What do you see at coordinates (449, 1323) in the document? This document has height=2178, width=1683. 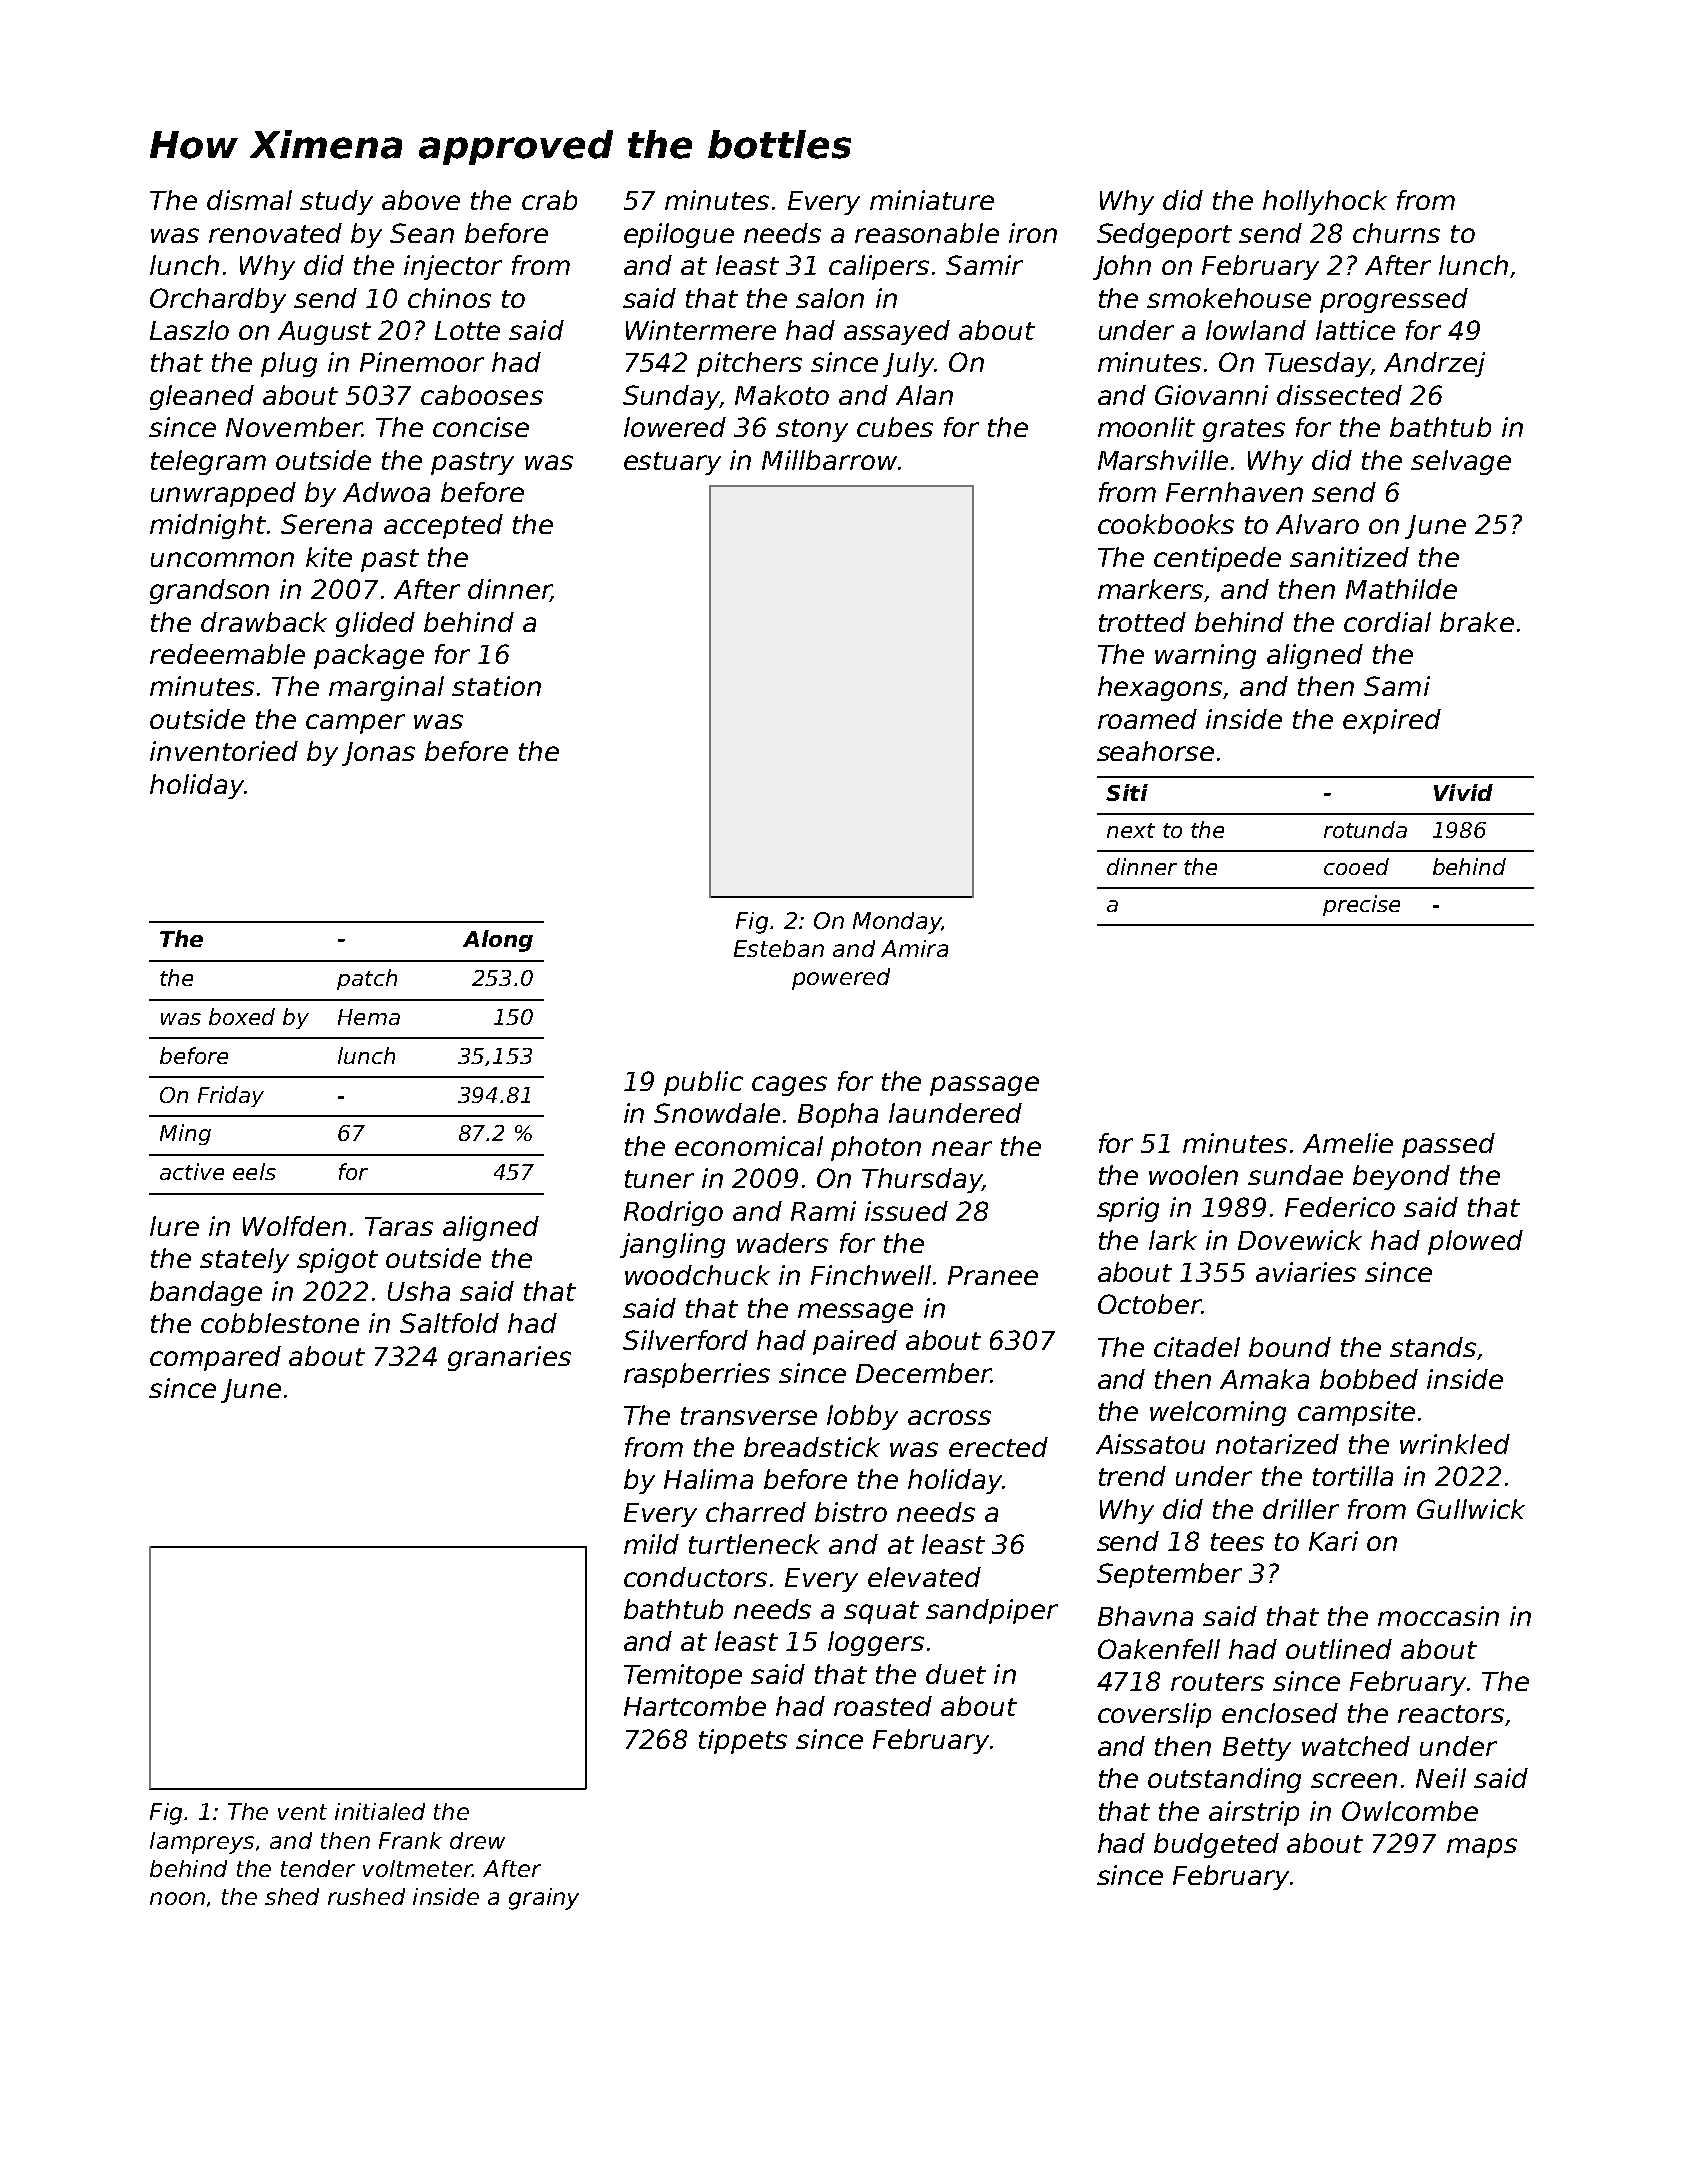 I see `Saltfold` at bounding box center [449, 1323].
